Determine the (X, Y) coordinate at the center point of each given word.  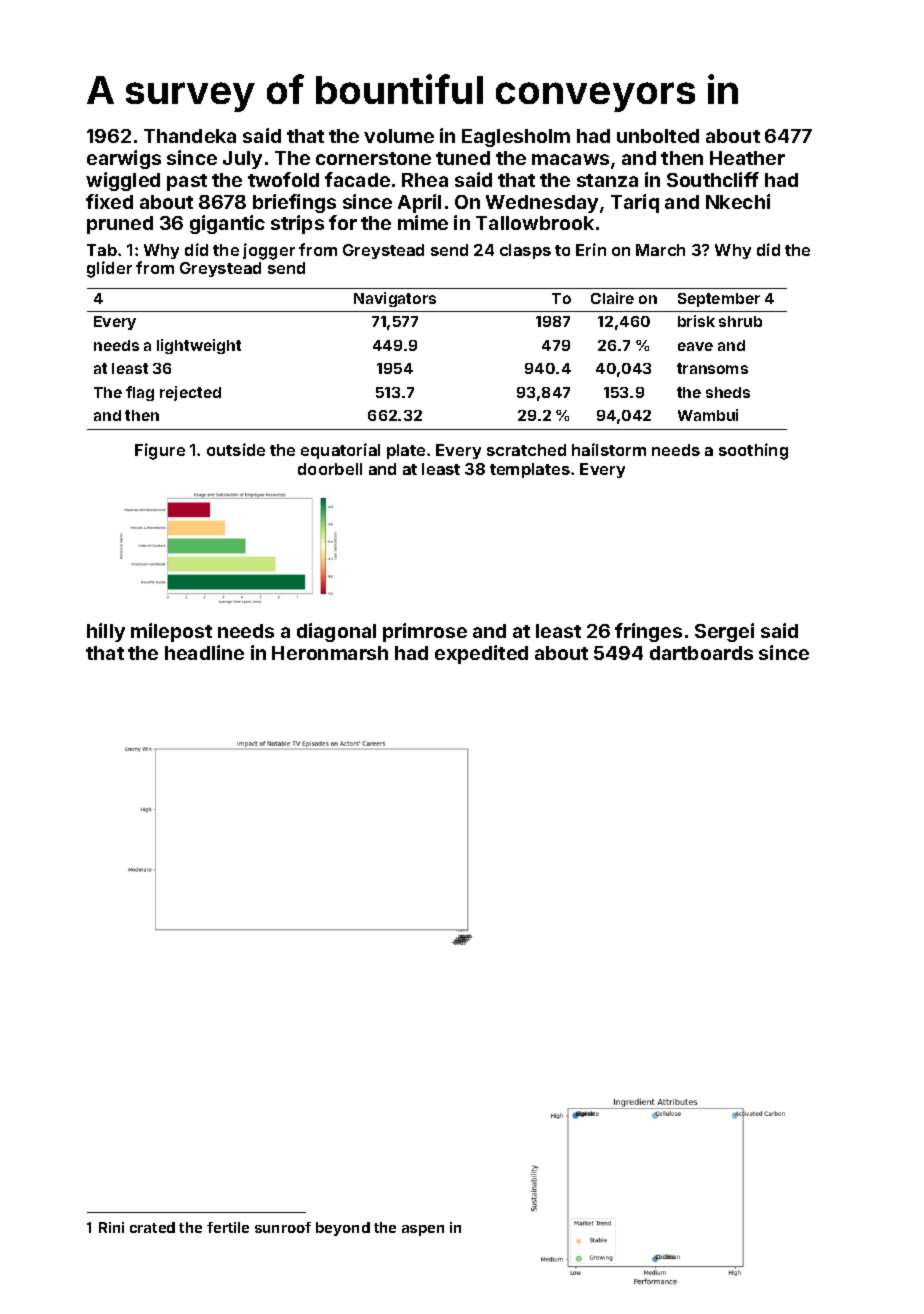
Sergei (724, 632)
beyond (343, 1229)
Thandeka (190, 136)
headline (204, 652)
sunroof (283, 1227)
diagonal (336, 632)
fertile (228, 1227)
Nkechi (738, 201)
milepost (171, 632)
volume (399, 136)
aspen (423, 1230)
